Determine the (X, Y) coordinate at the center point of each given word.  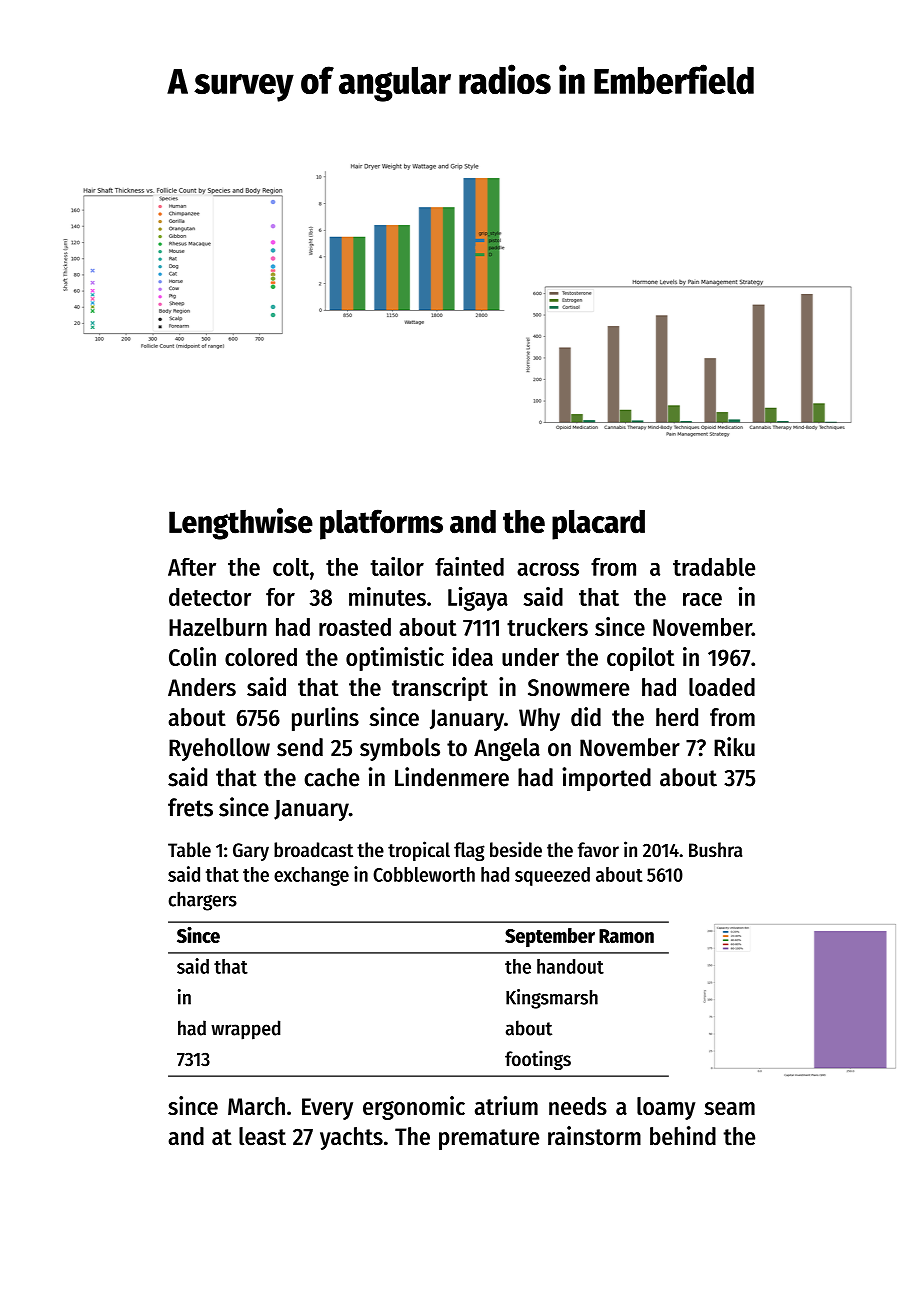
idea (472, 656)
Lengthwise (241, 524)
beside (516, 849)
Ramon (626, 936)
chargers (202, 901)
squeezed (552, 876)
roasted (355, 627)
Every (327, 1109)
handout (570, 966)
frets (190, 807)
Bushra (715, 850)
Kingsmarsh (552, 999)
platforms (381, 524)
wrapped (245, 1030)
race (702, 599)
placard (598, 525)
